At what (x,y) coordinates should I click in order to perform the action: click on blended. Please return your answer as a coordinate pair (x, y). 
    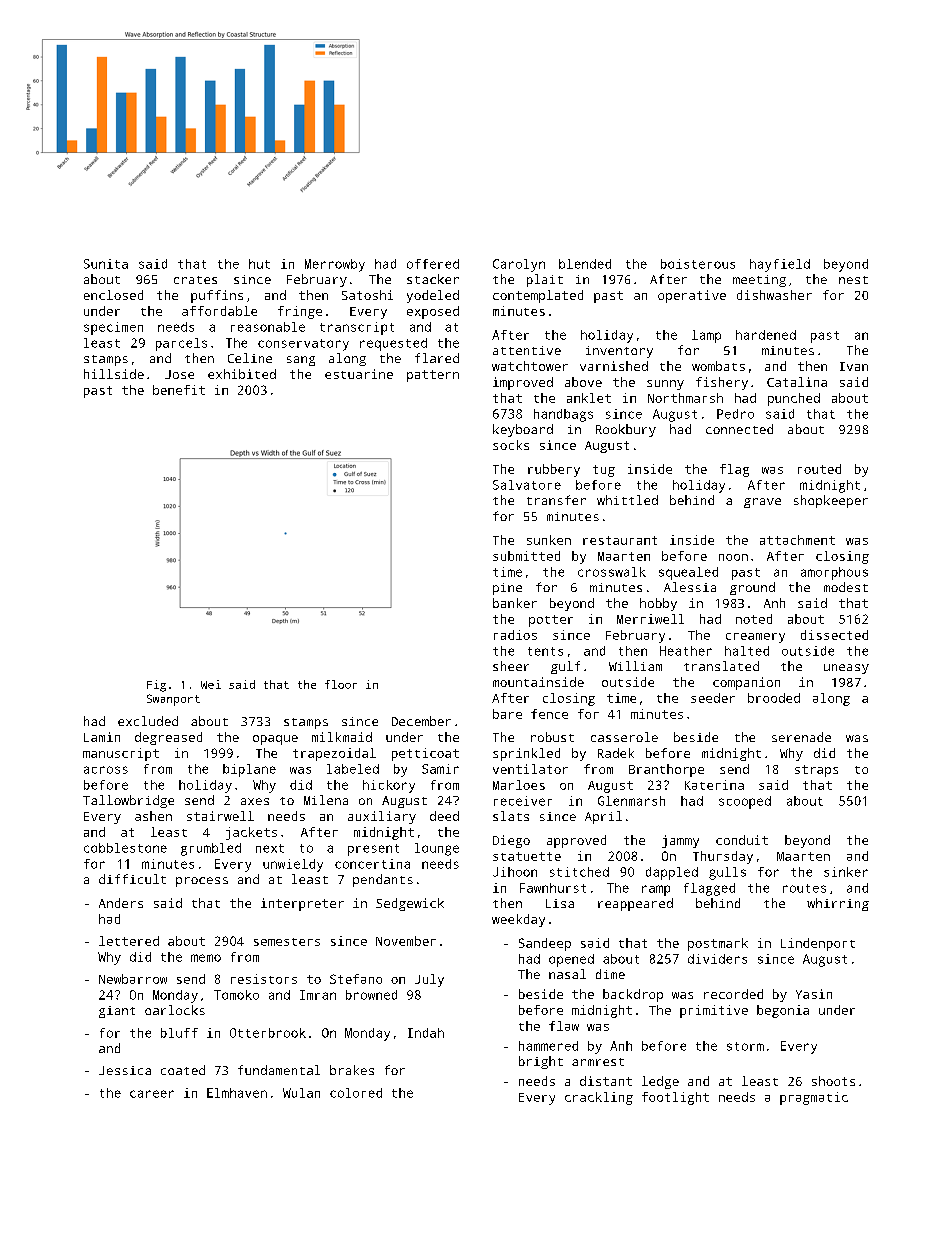
    Looking at the image, I should click on (585, 264).
